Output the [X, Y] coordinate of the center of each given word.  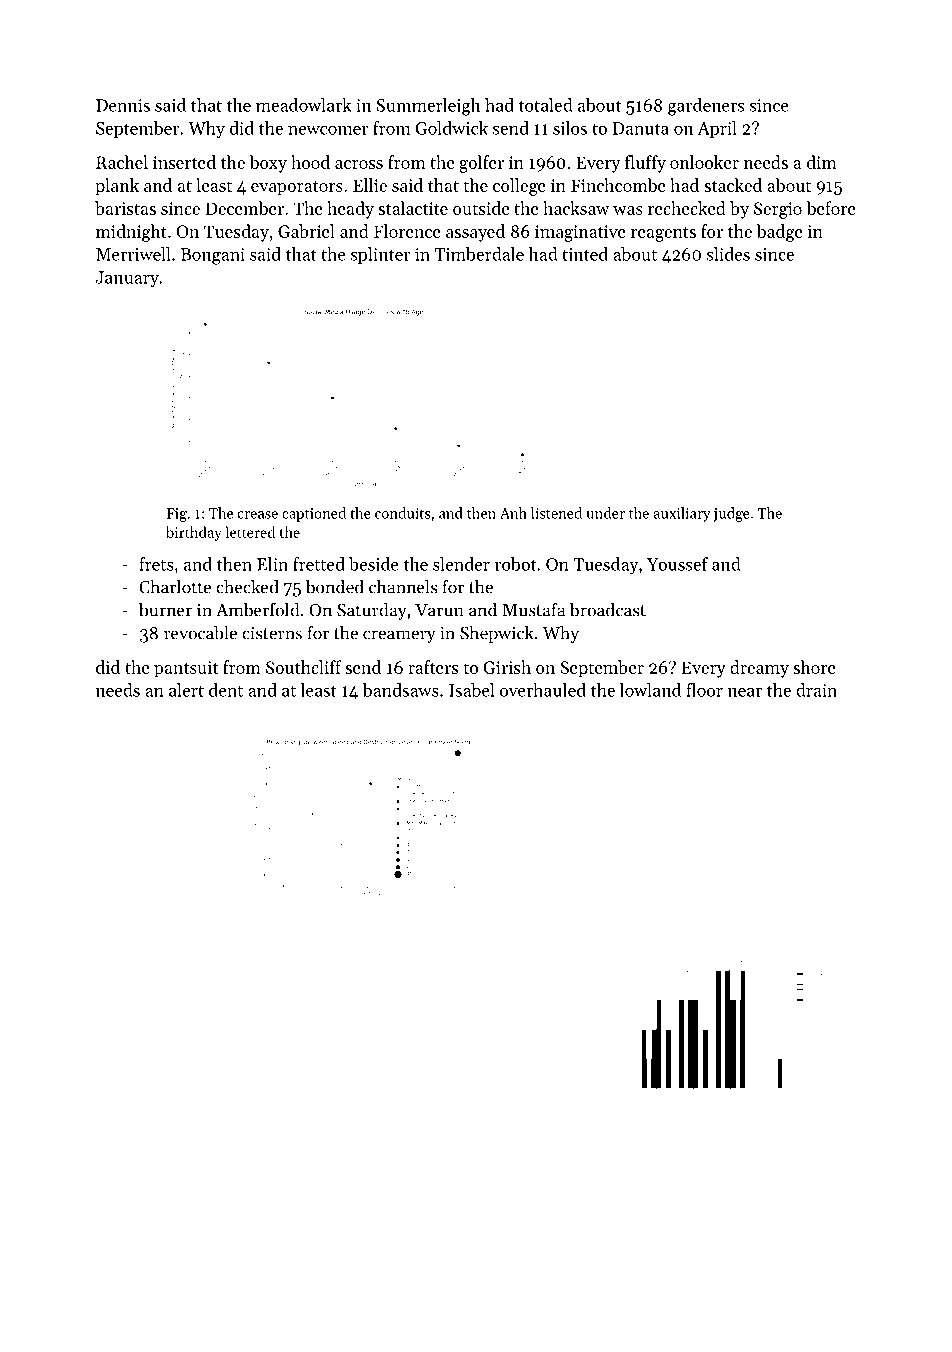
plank [117, 187]
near [745, 692]
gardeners [706, 107]
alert [186, 690]
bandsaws [400, 690]
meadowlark [304, 105]
